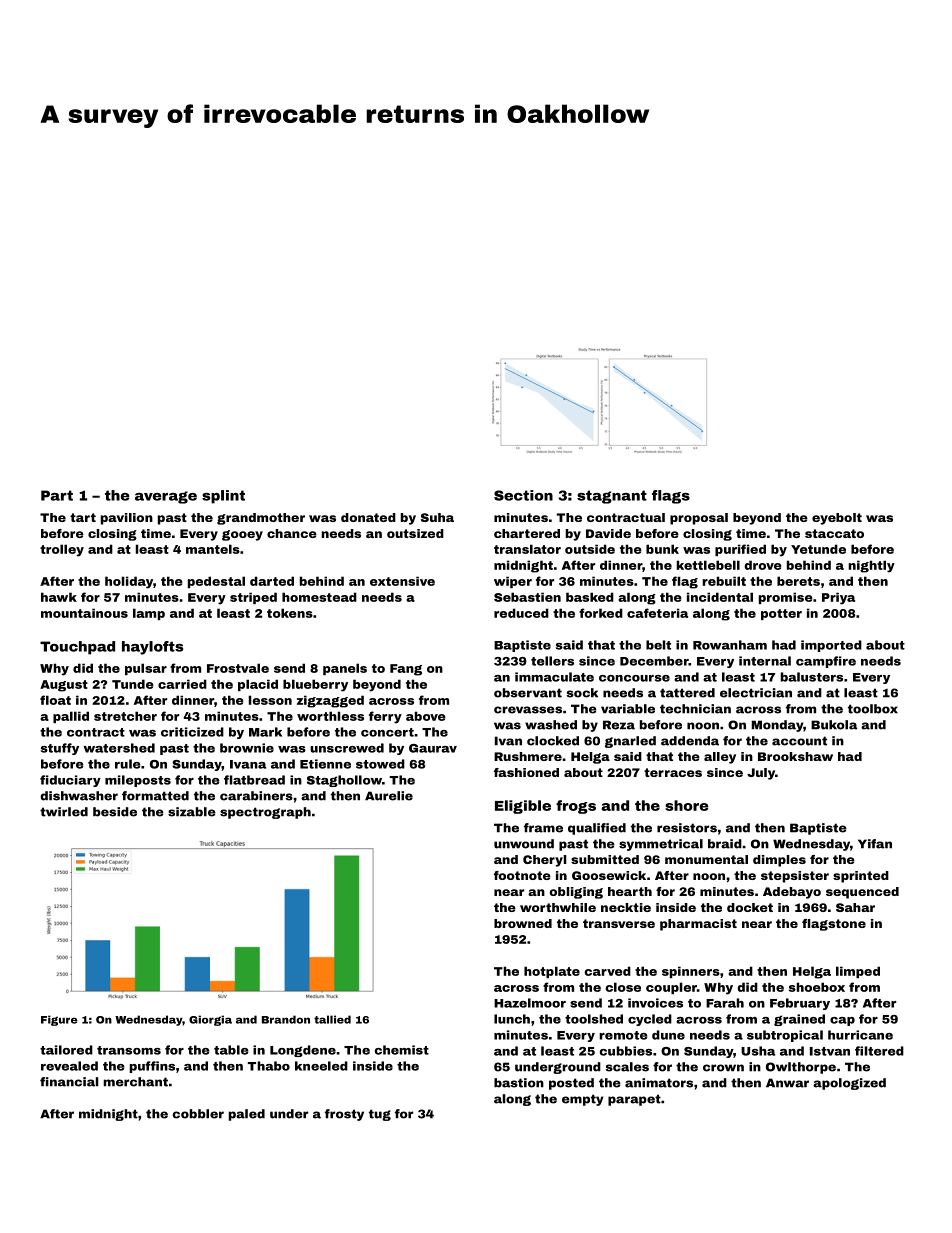 This document has width=952, height=1233. What do you see at coordinates (781, 614) in the document?
I see `potter` at bounding box center [781, 614].
